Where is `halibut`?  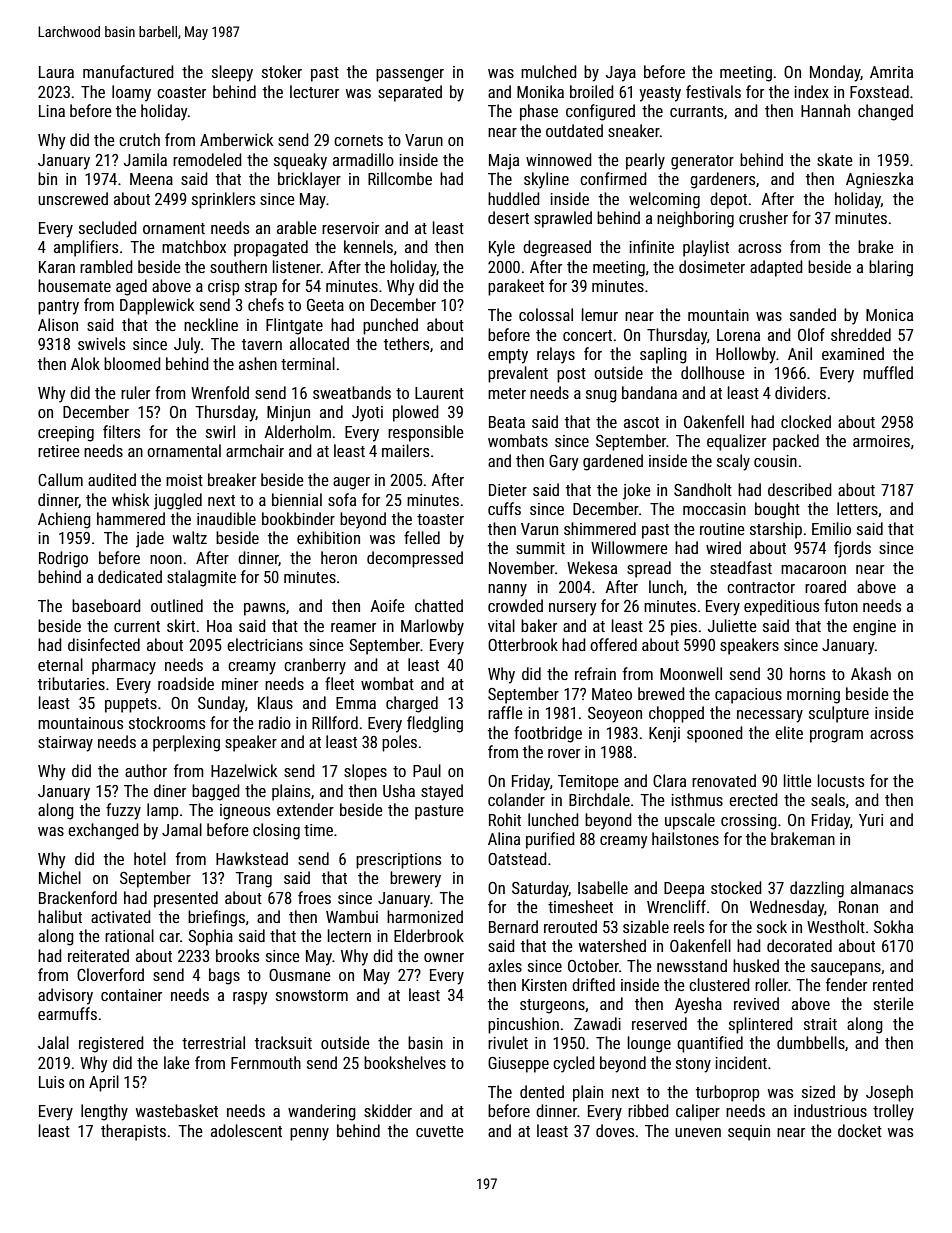
halibut is located at coordinates (60, 916).
